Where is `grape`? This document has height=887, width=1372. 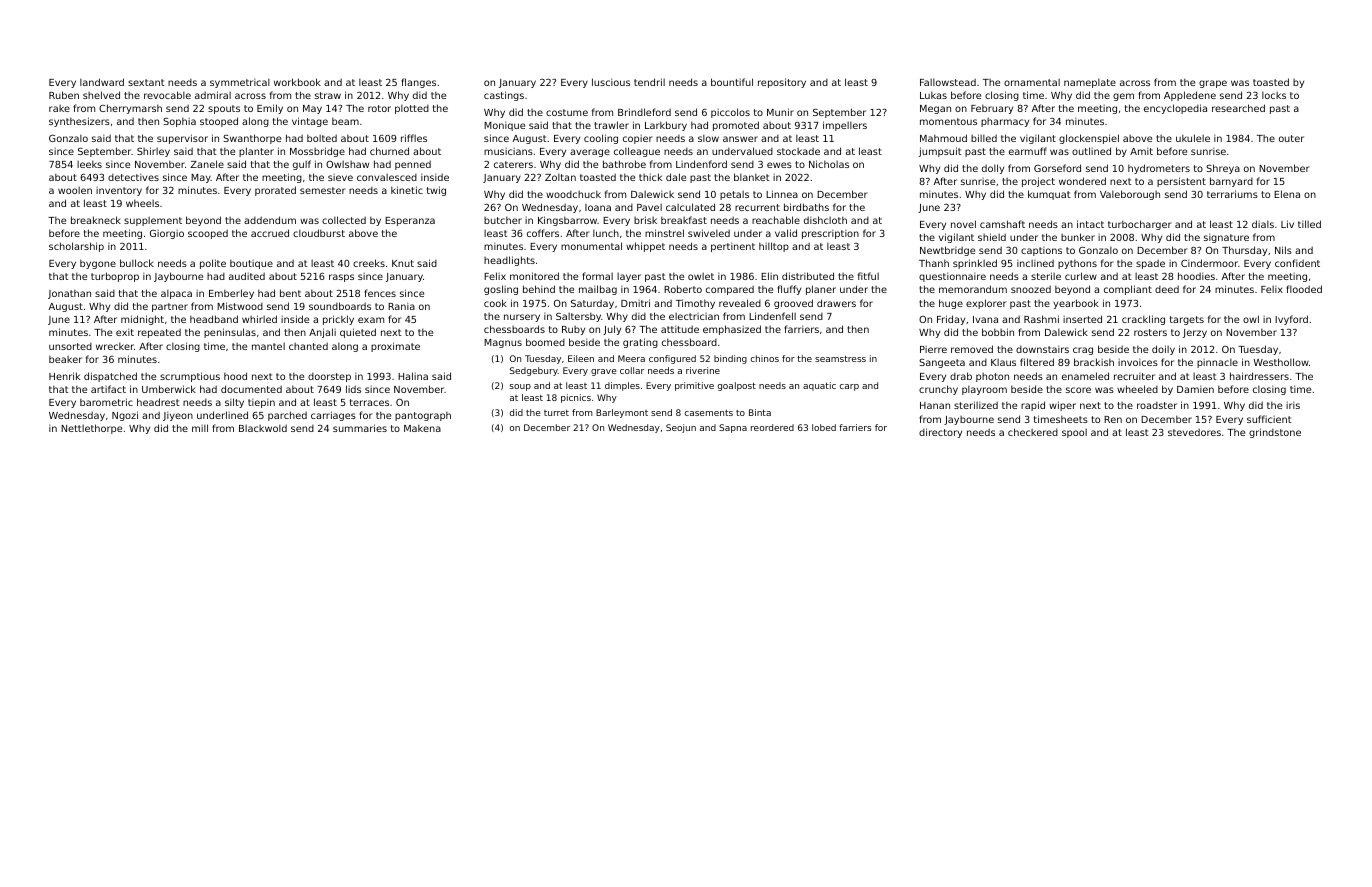 grape is located at coordinates (1213, 84).
